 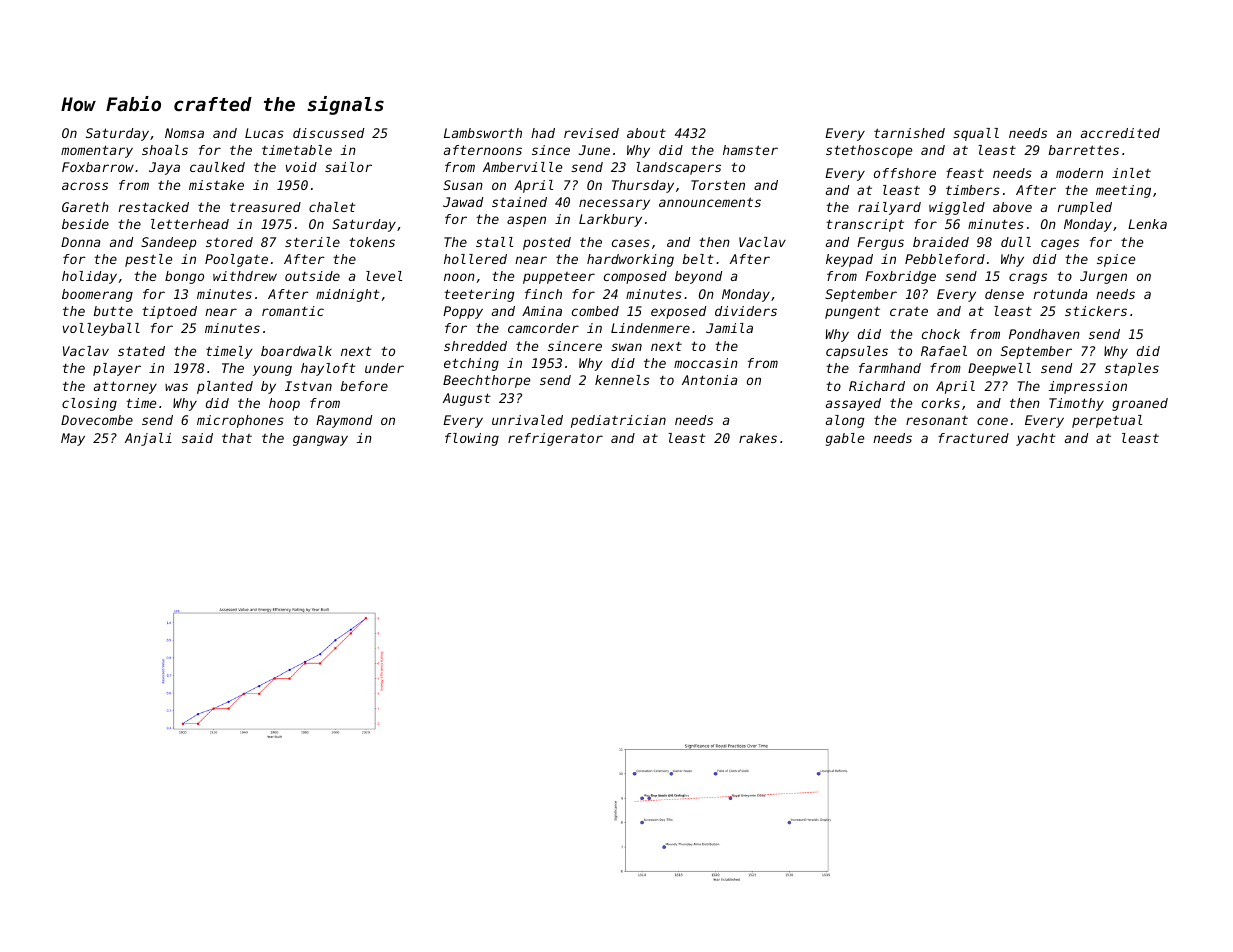 I want to click on Nomsa, so click(x=184, y=133).
